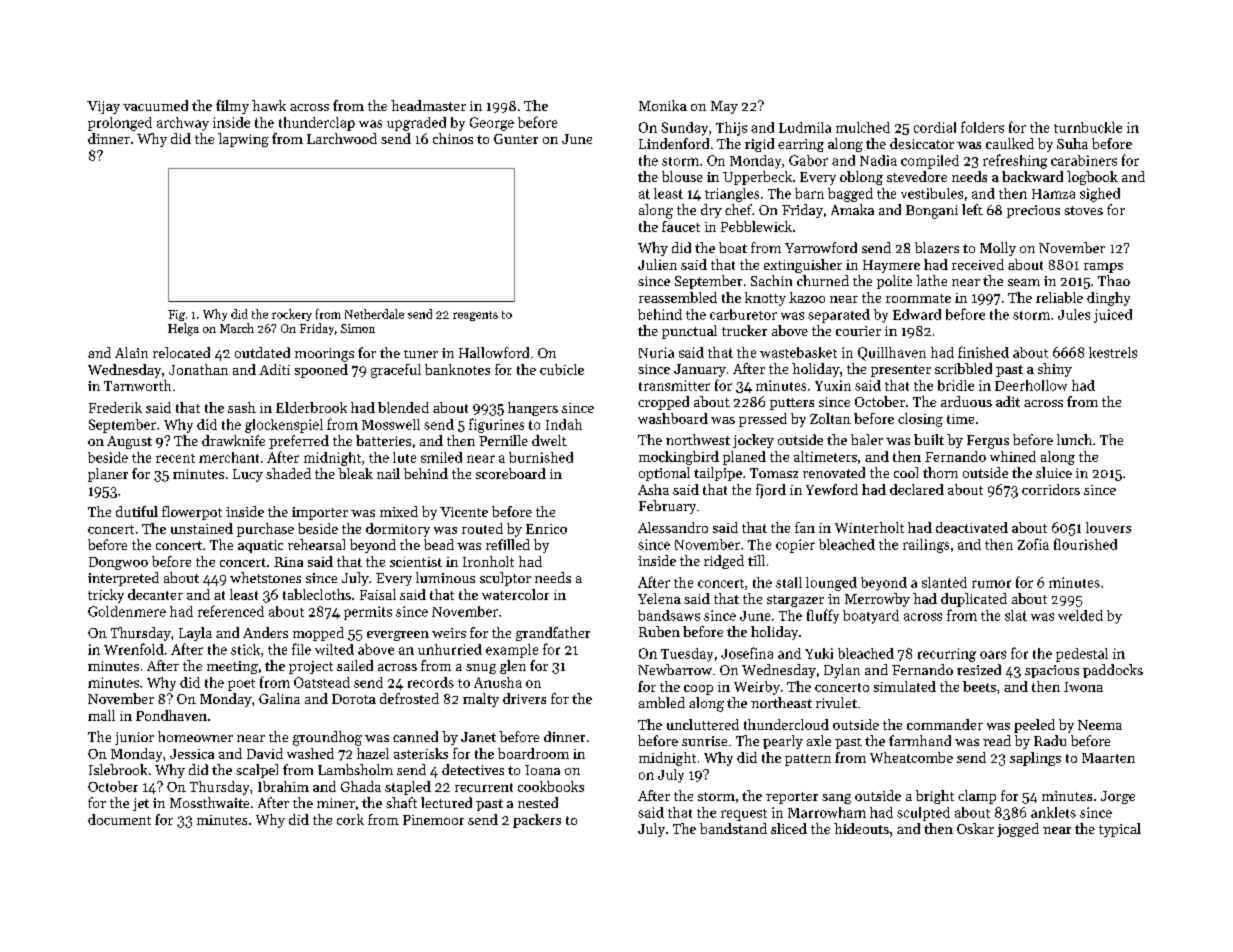  What do you see at coordinates (863, 127) in the screenshot?
I see `mulched` at bounding box center [863, 127].
